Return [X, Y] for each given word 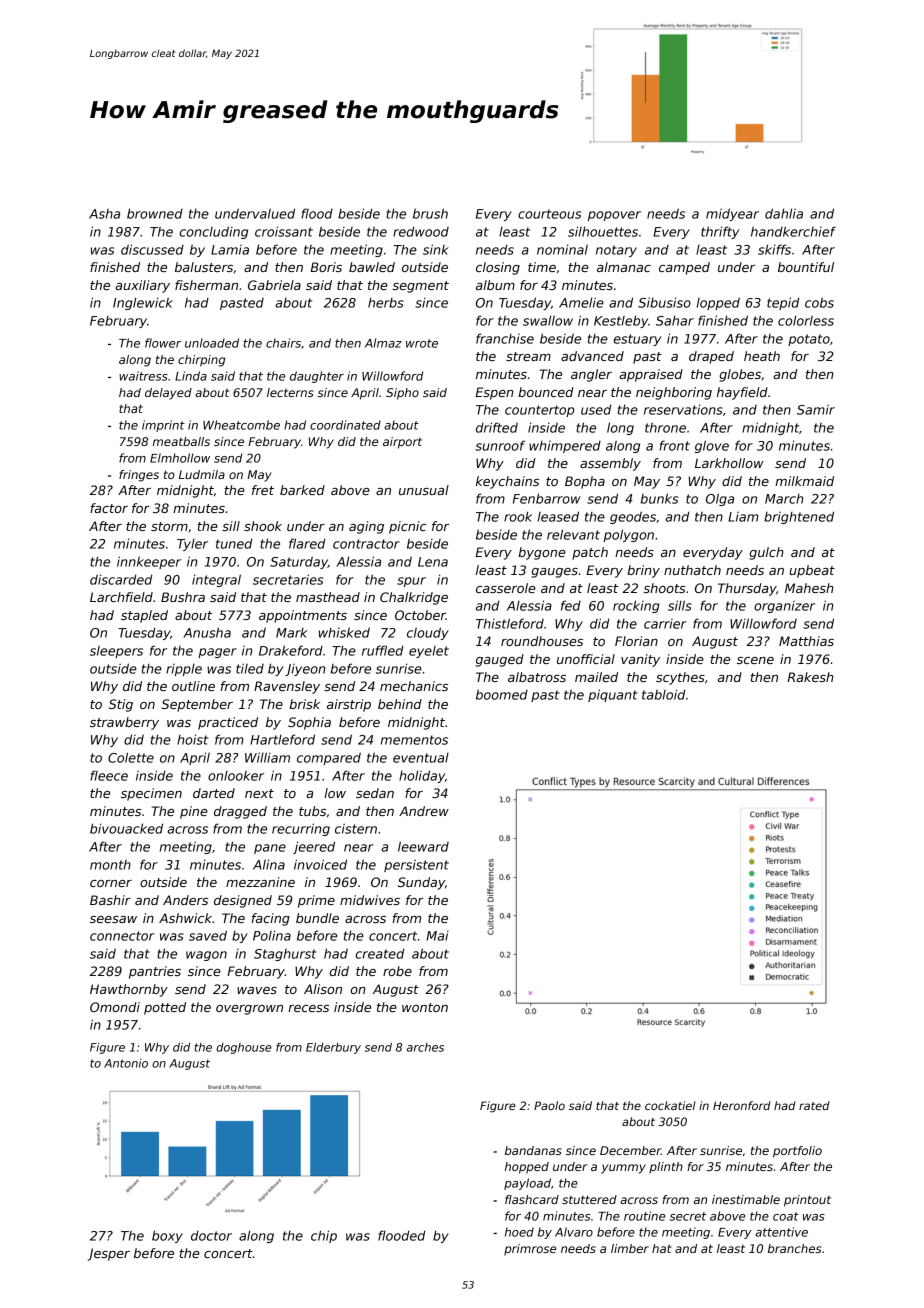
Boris [326, 267]
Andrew [424, 811]
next [259, 793]
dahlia [784, 213]
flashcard [532, 1199]
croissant [284, 231]
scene [755, 660]
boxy [167, 1236]
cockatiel [670, 1105]
